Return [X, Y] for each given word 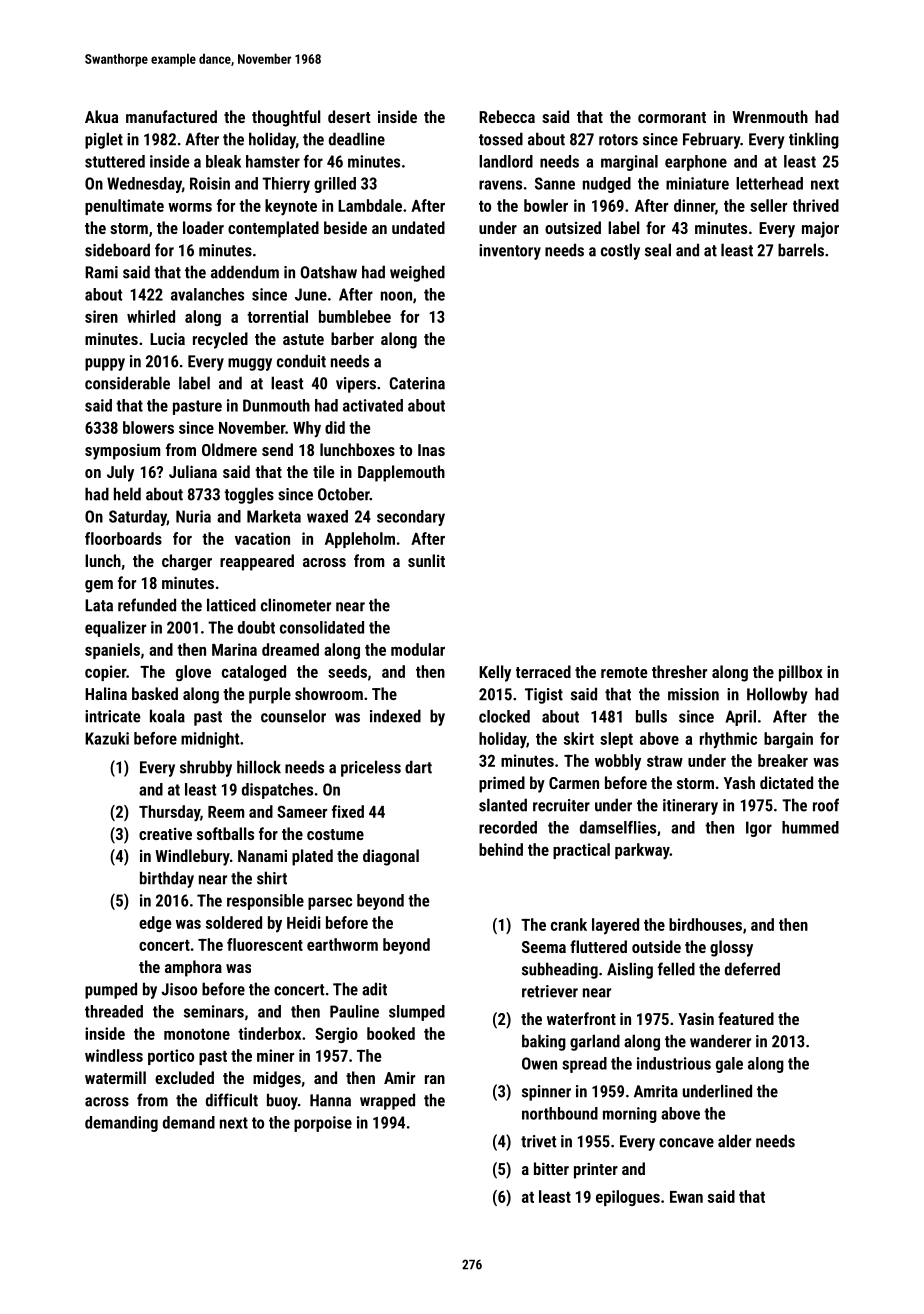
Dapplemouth [401, 473]
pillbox [801, 673]
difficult [232, 1100]
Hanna [330, 1100]
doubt [256, 627]
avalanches [207, 294]
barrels [801, 250]
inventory [510, 252]
